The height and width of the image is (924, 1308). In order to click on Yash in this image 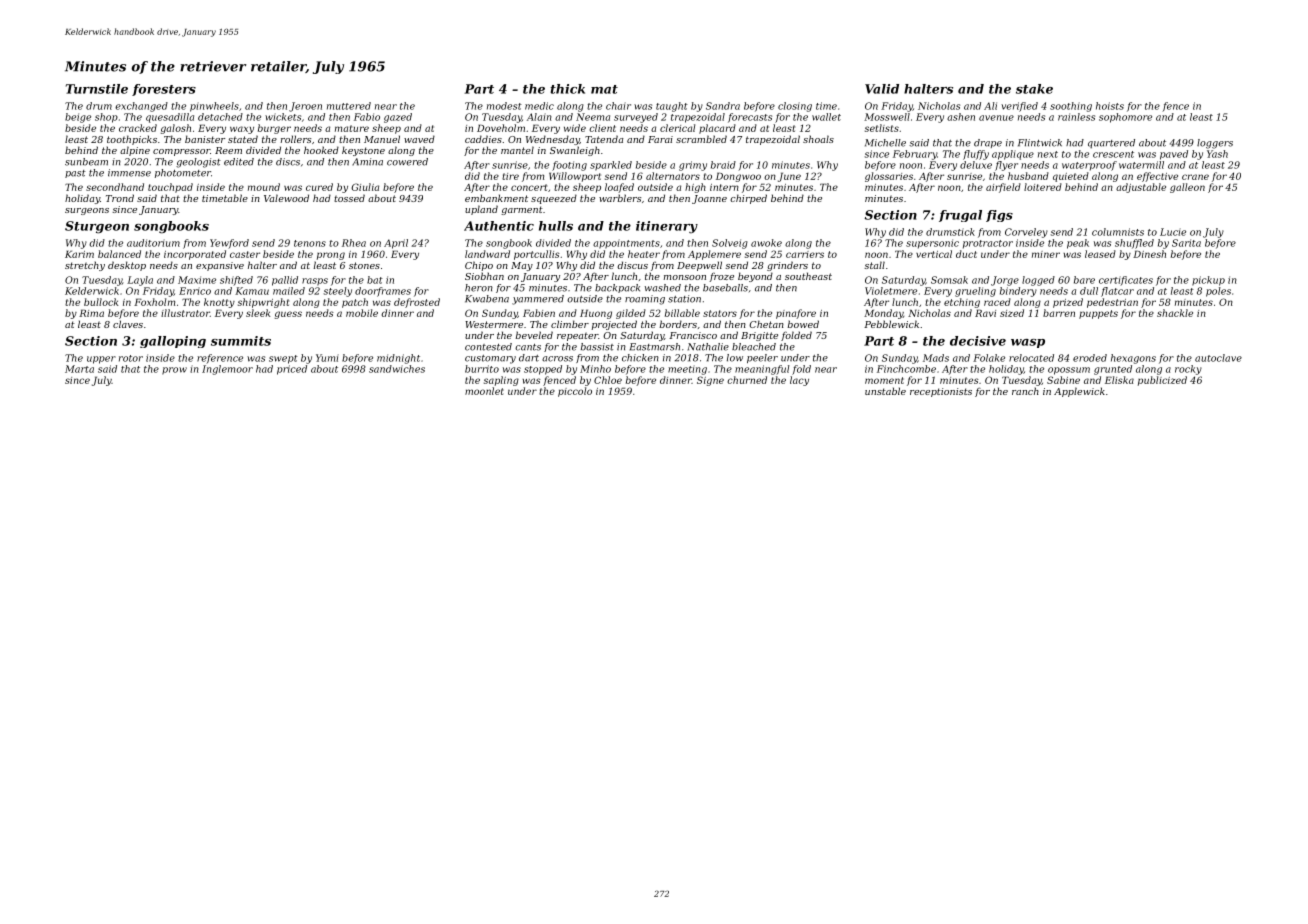, I will do `click(1217, 154)`.
